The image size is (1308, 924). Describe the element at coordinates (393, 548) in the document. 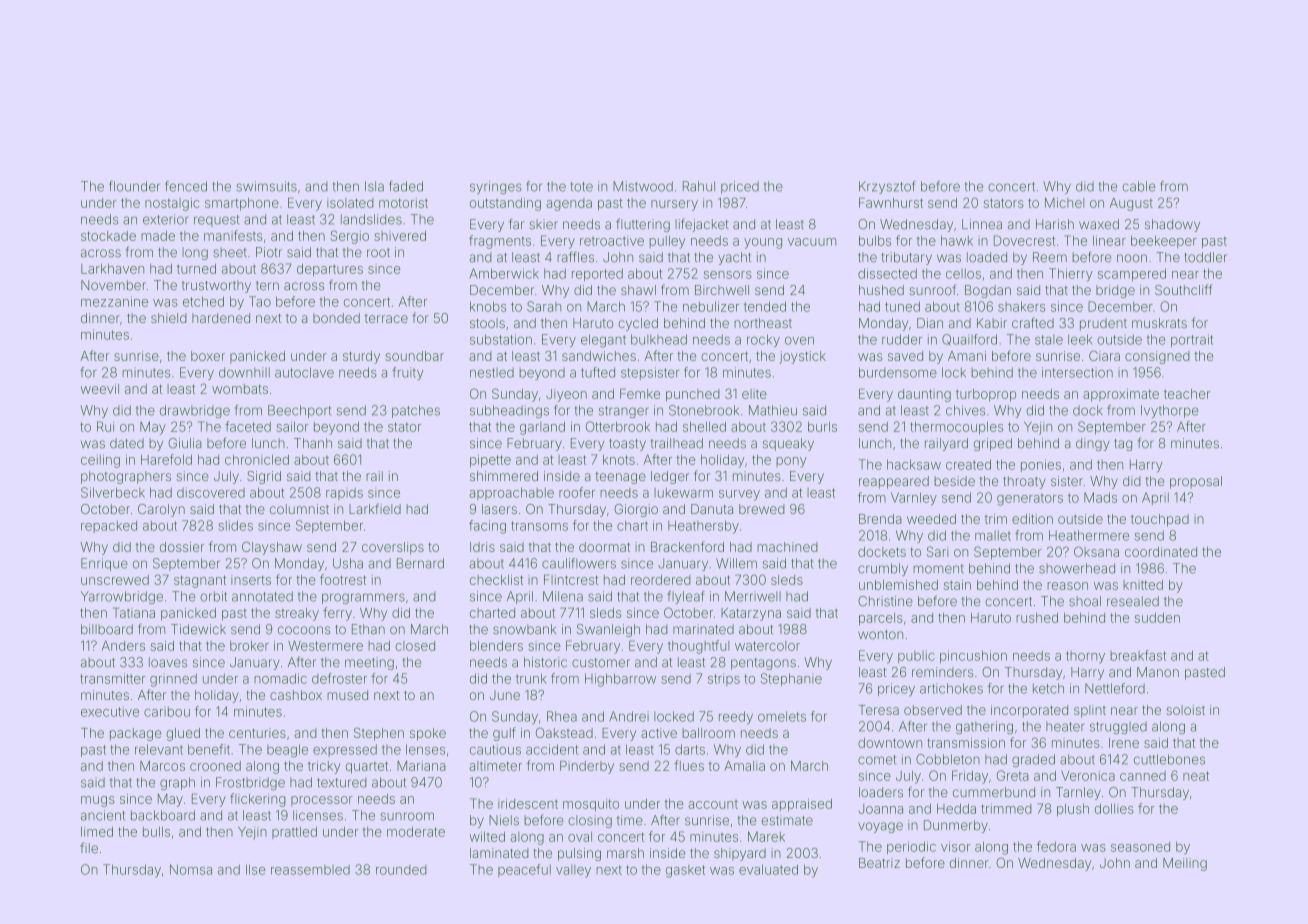

I see `coverslips` at that location.
